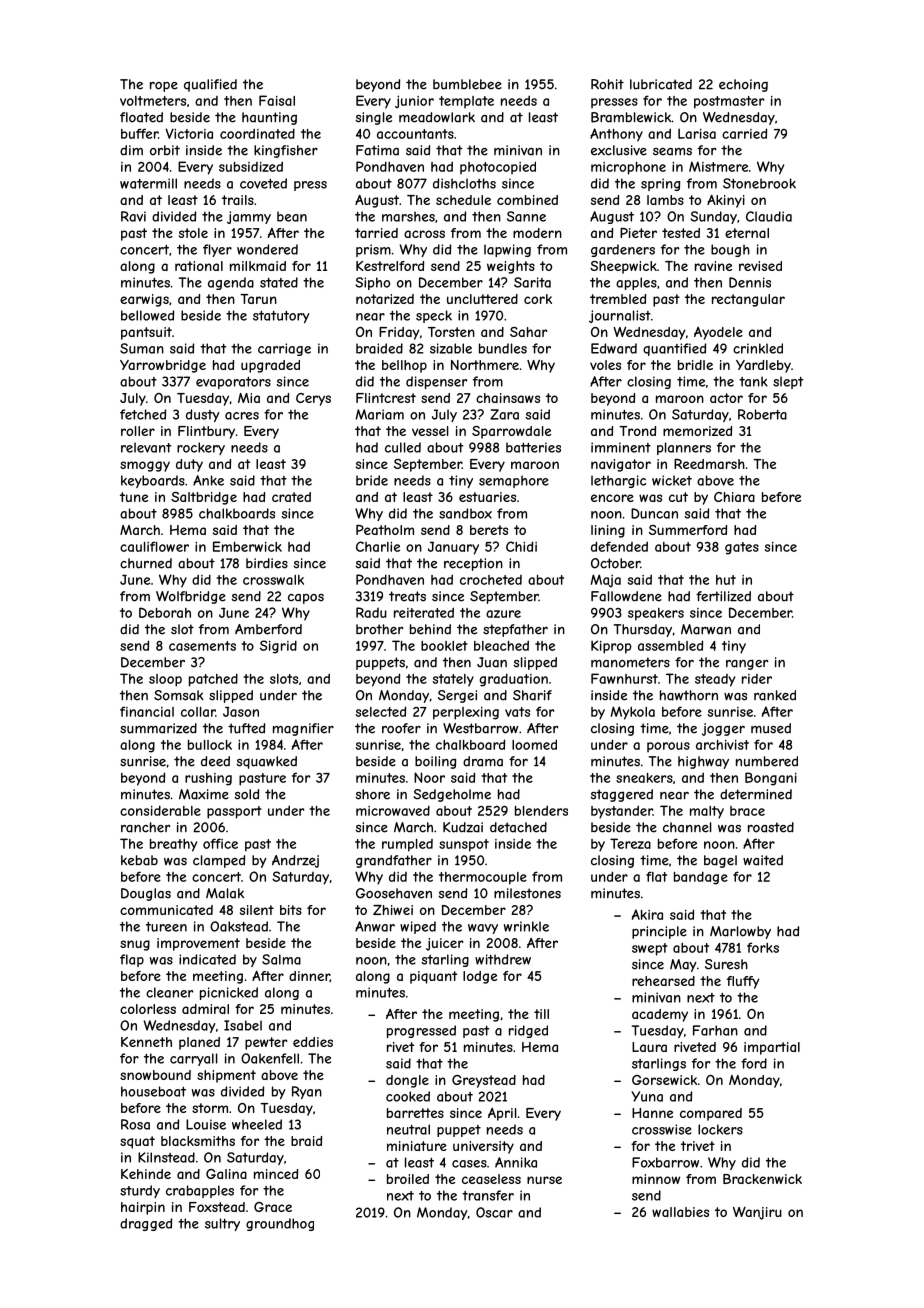  I want to click on rider, so click(757, 679).
